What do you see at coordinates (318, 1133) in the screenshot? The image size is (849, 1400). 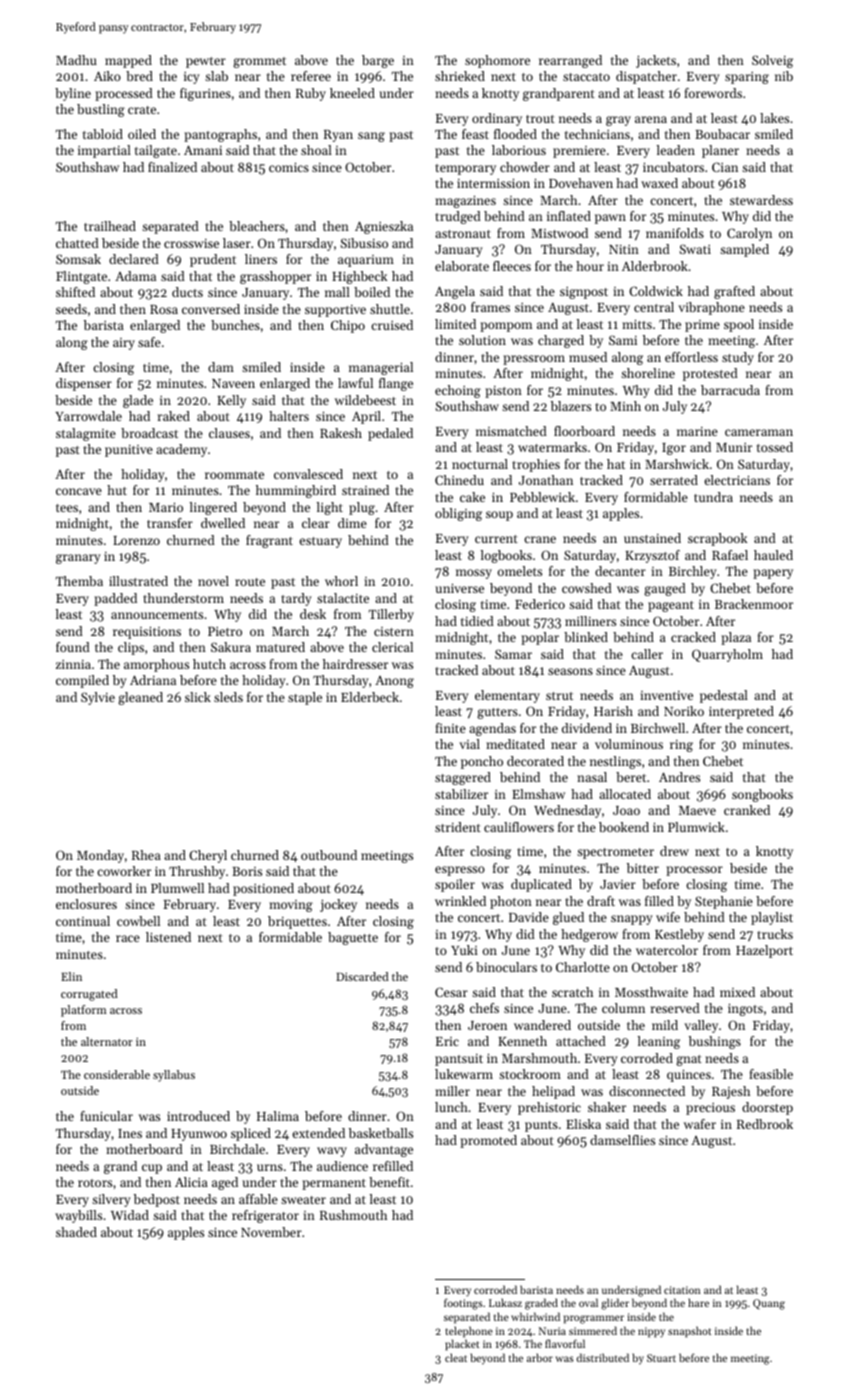 I see `extended` at bounding box center [318, 1133].
